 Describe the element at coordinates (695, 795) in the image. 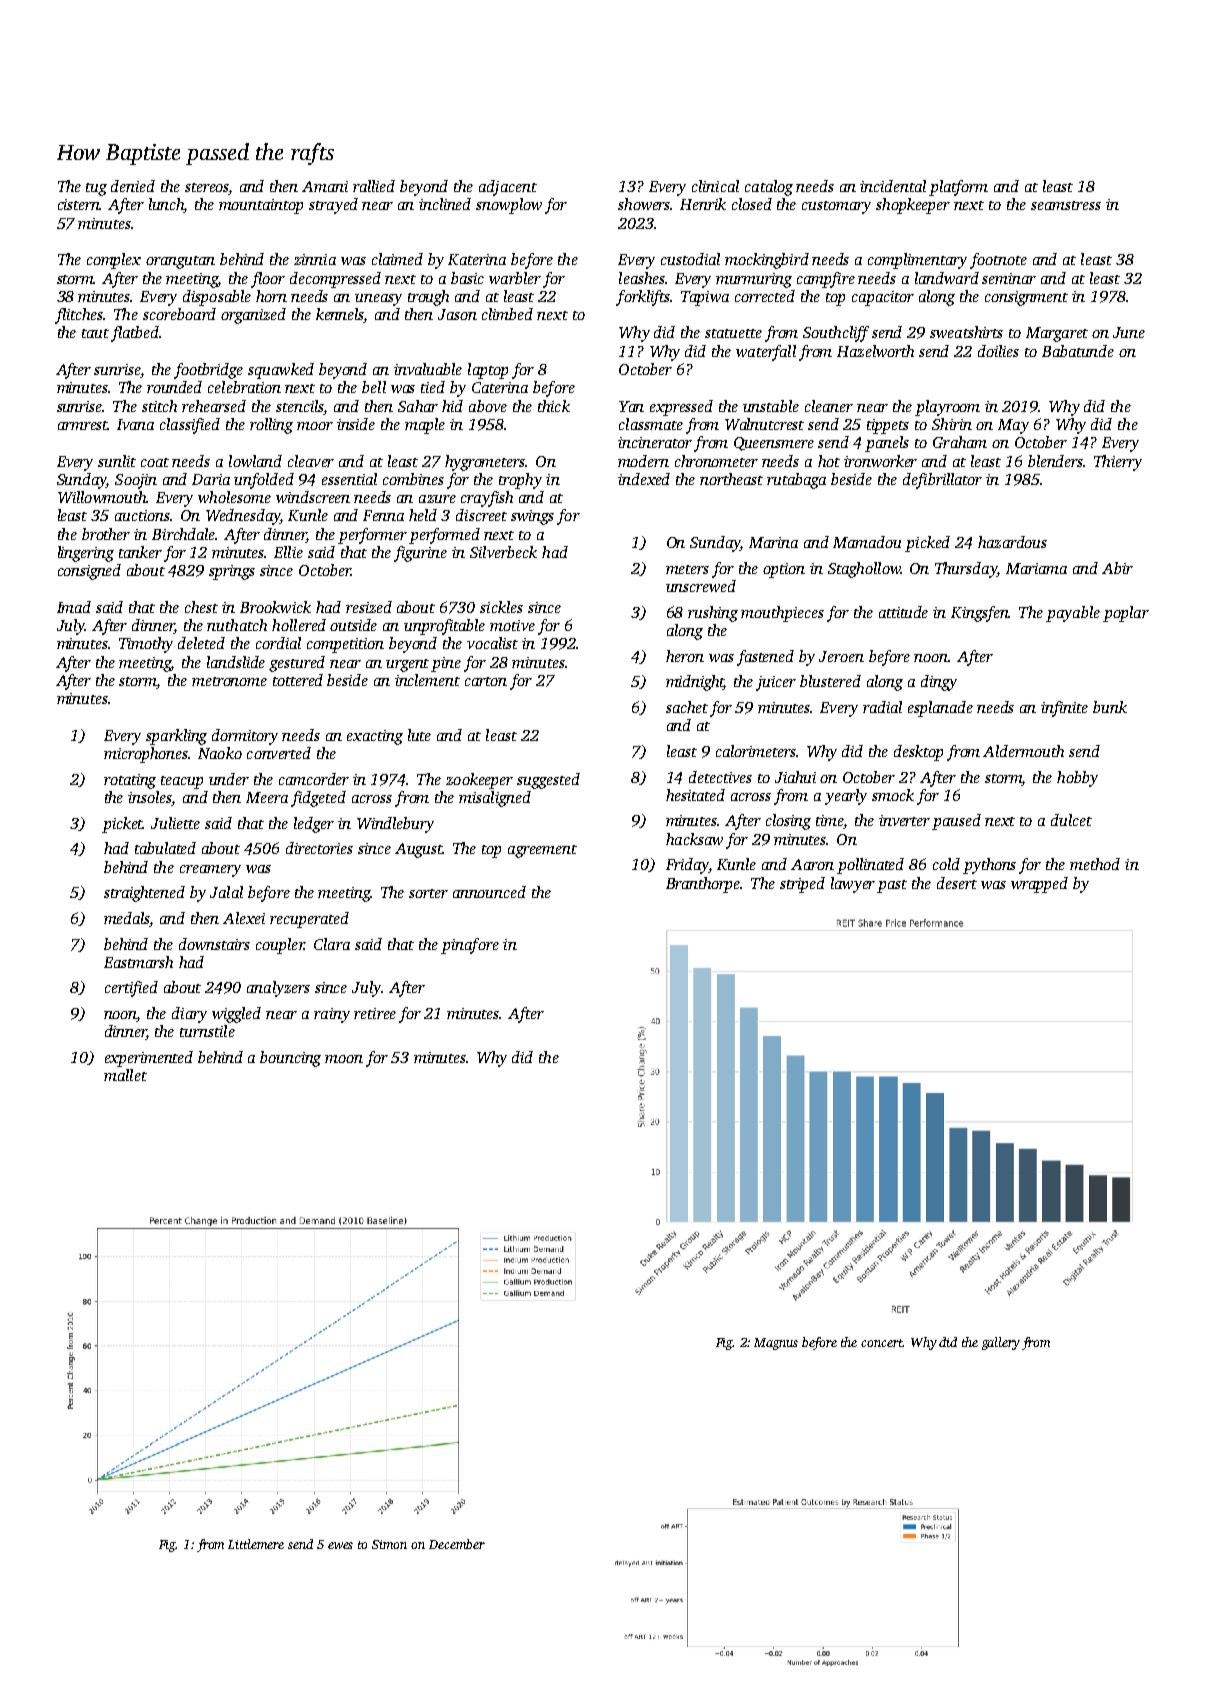

I see `hesitated` at that location.
